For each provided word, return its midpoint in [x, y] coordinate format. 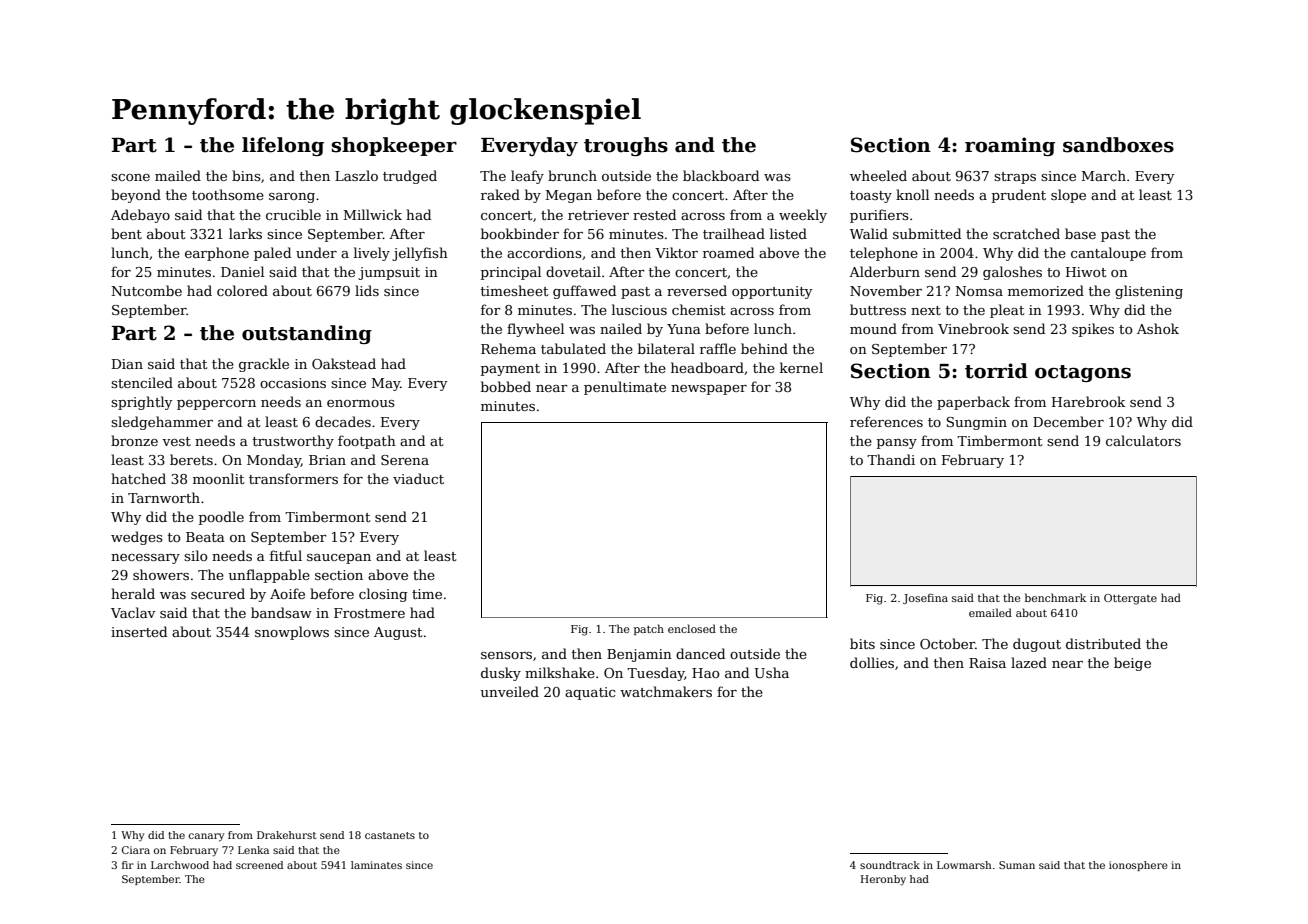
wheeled [878, 175]
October [947, 643]
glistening [1149, 292]
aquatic [590, 693]
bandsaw [281, 612]
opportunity [772, 292]
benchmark [1055, 597]
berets [191, 459]
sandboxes [1118, 145]
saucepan [339, 559]
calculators [1143, 440]
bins [246, 175]
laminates [376, 865]
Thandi [891, 459]
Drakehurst [287, 835]
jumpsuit [389, 273]
